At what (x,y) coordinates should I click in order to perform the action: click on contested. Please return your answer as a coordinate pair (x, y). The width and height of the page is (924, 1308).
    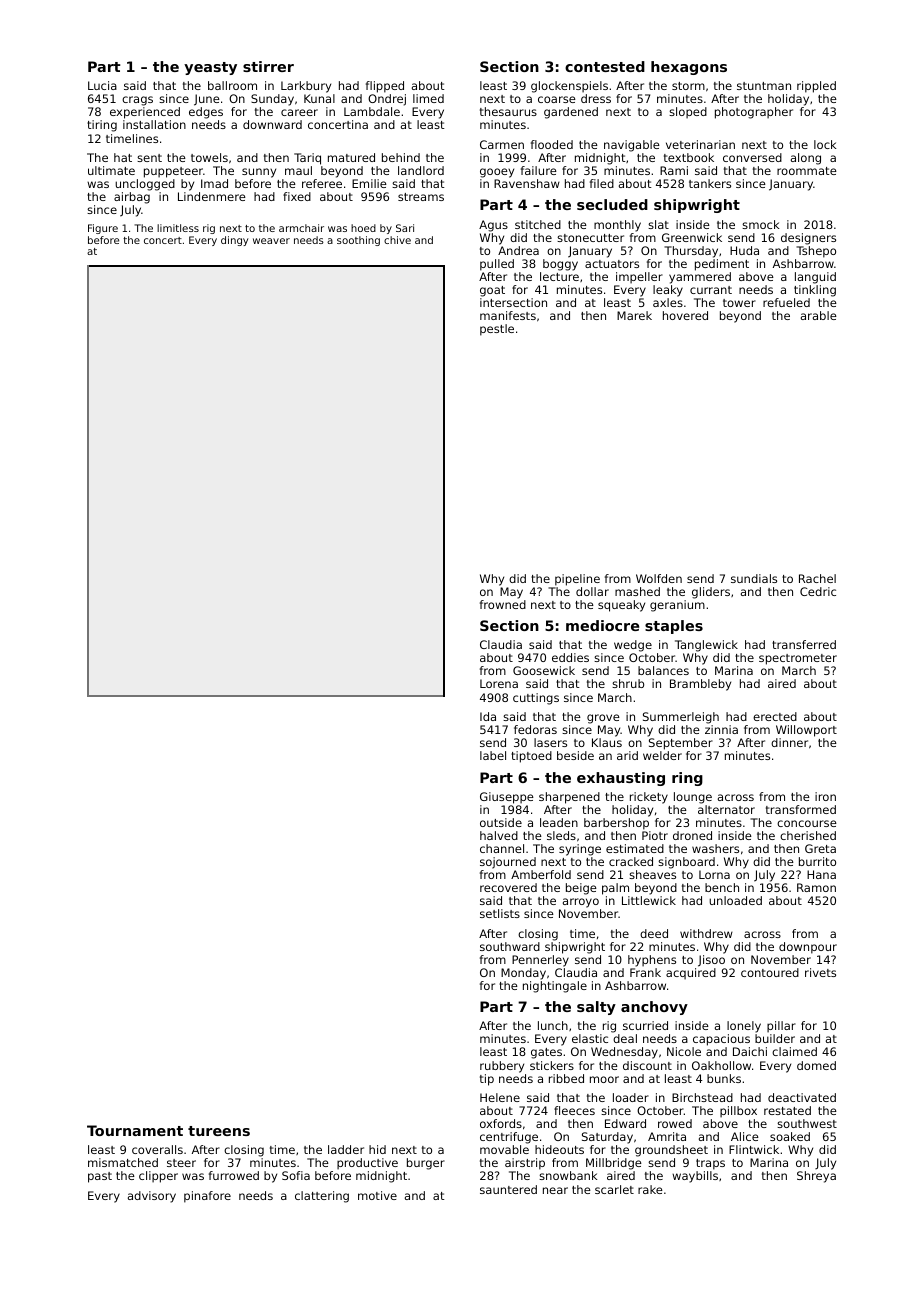
    Looking at the image, I should click on (605, 66).
